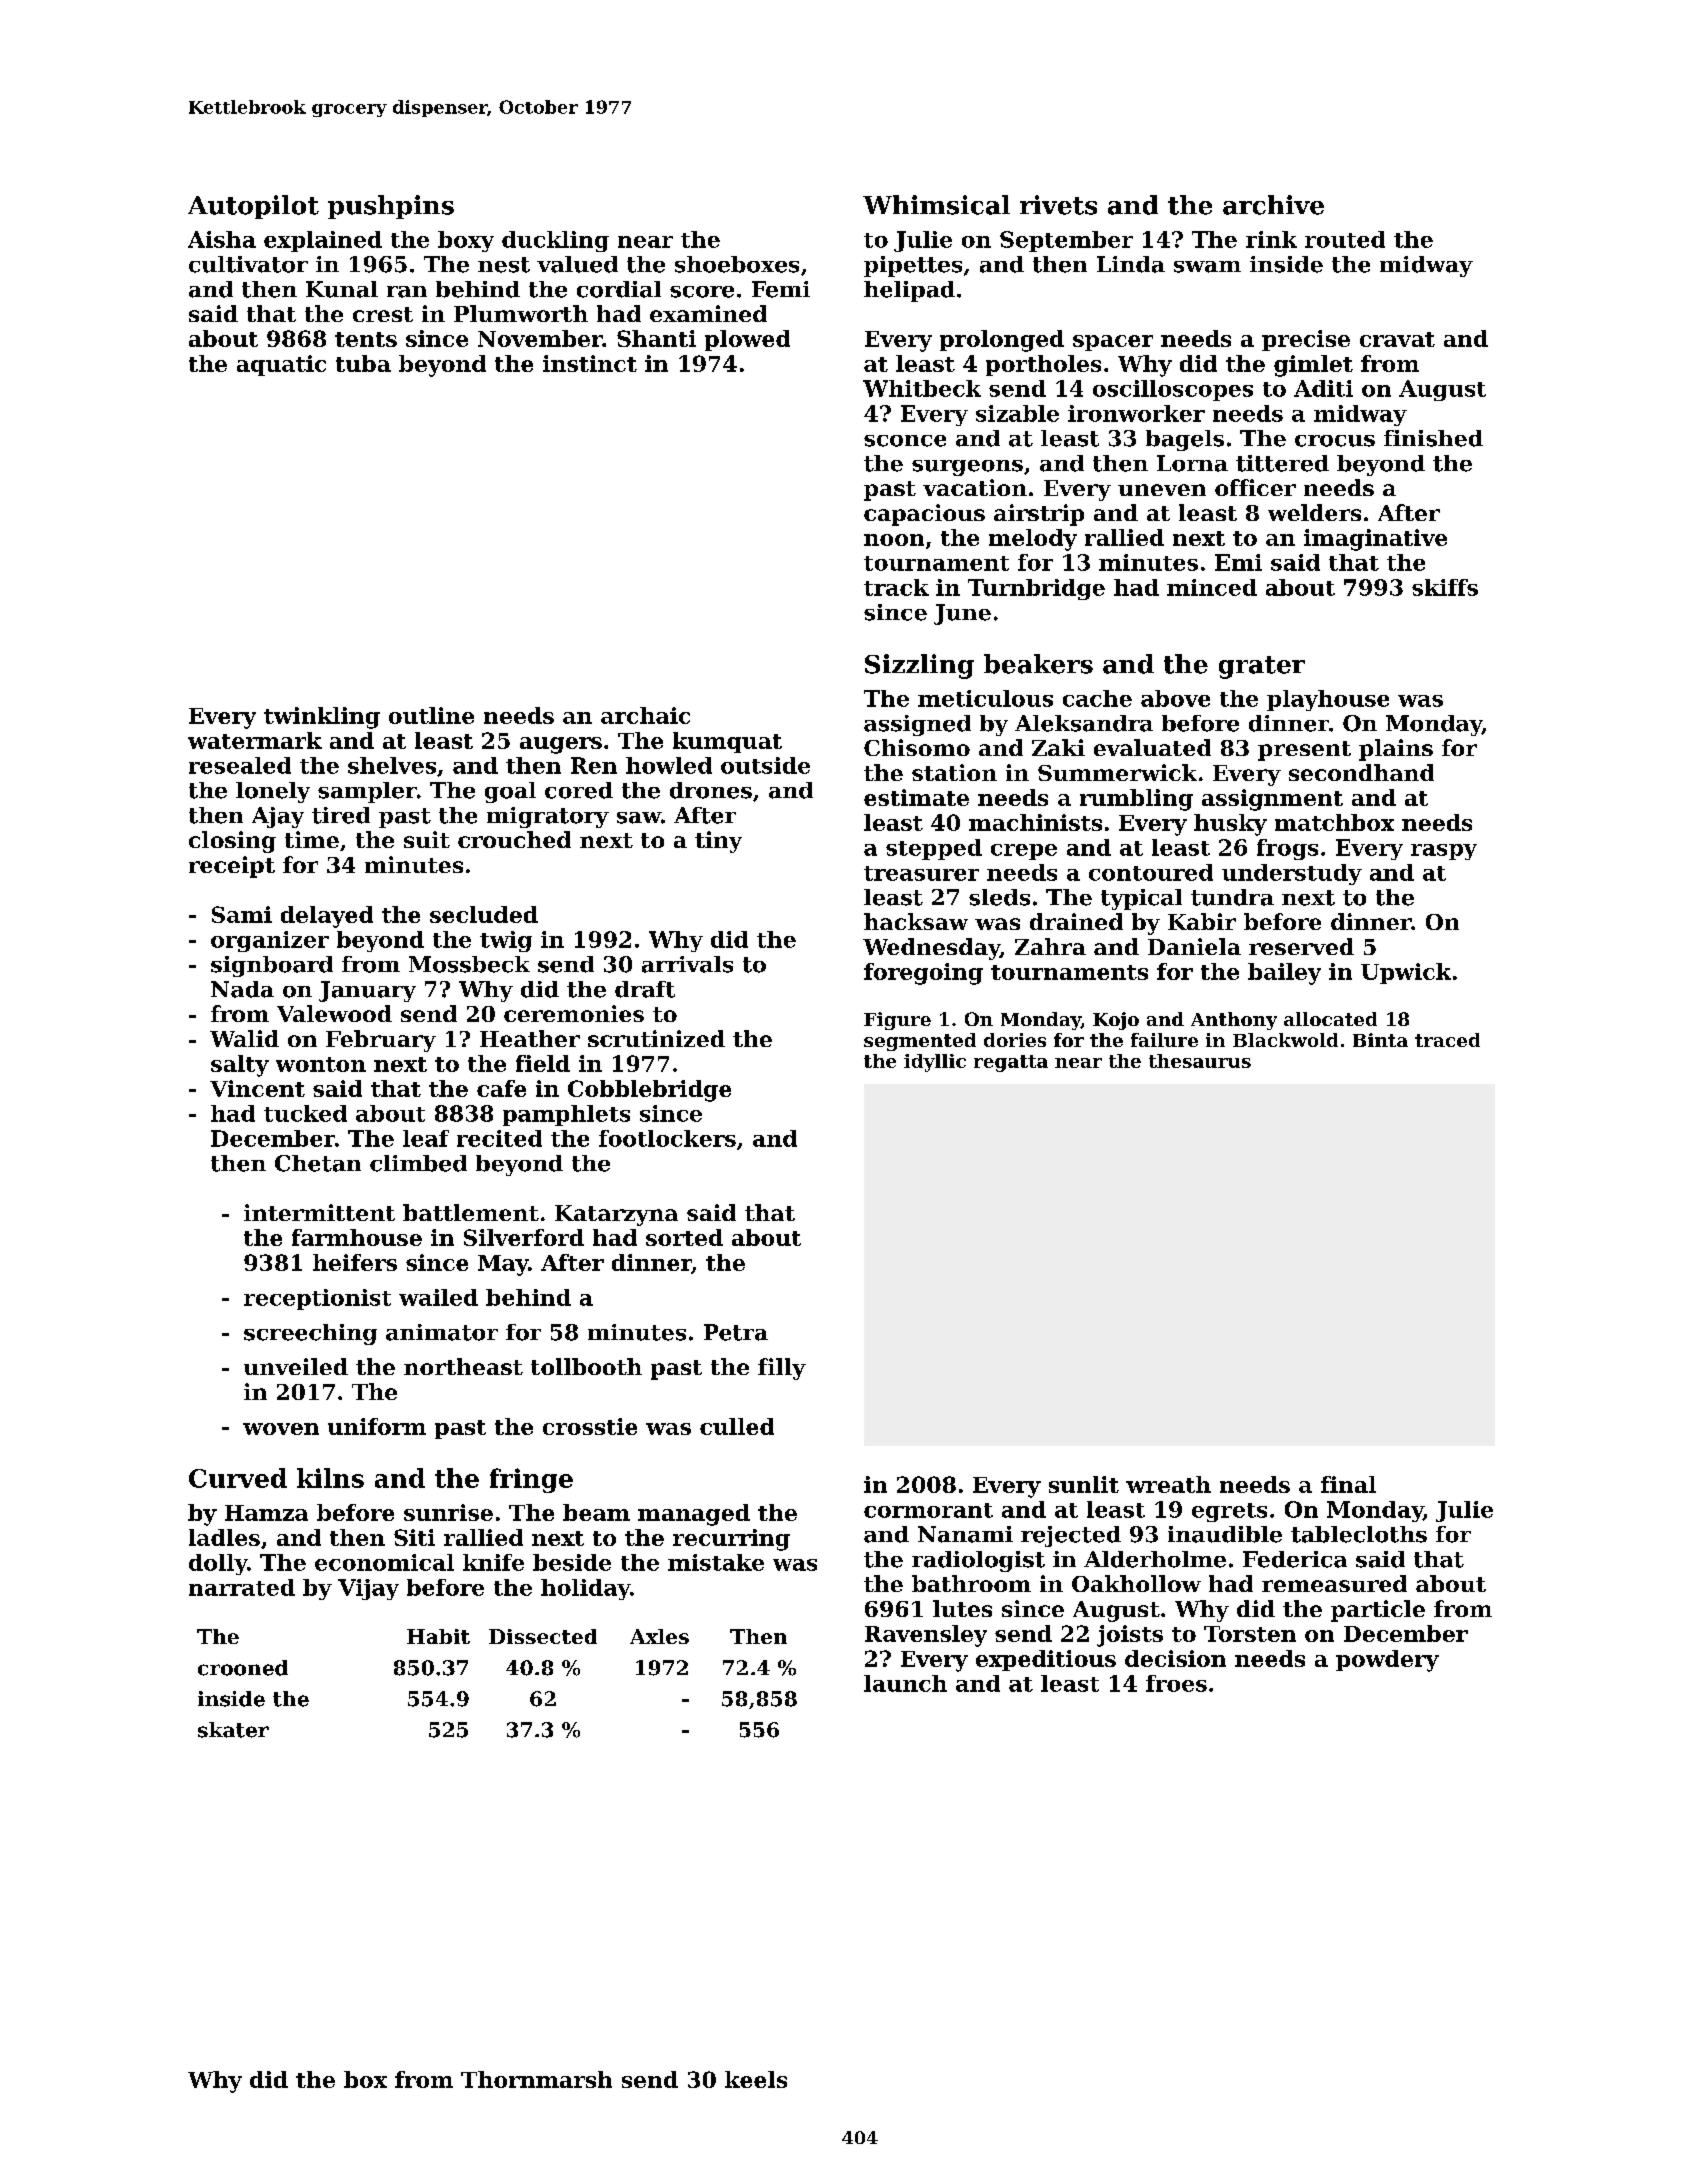  I want to click on oscilloscopes, so click(1173, 390).
